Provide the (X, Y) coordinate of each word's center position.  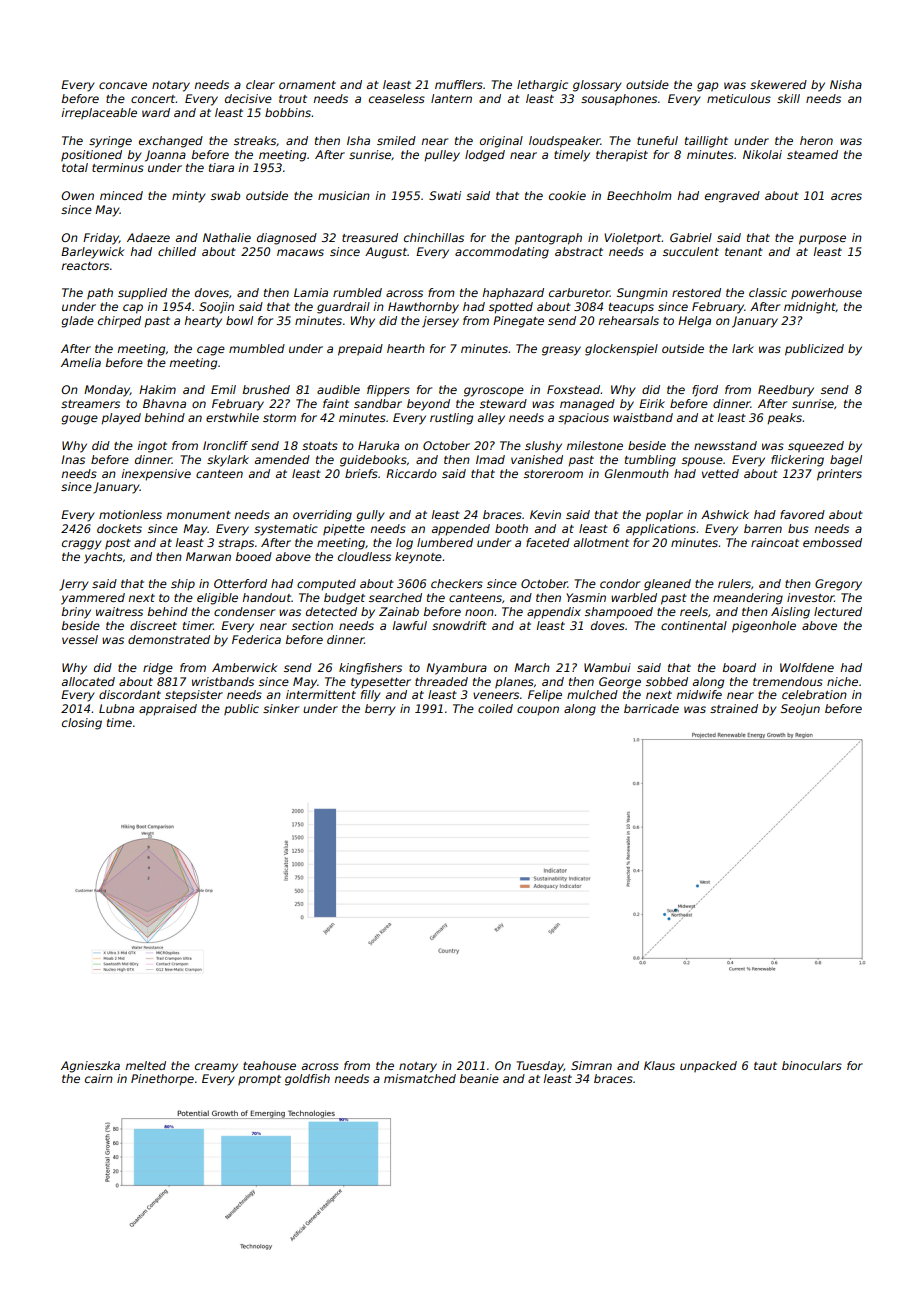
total (75, 167)
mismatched (420, 1078)
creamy (216, 1068)
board (739, 667)
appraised (168, 710)
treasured (370, 237)
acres (846, 196)
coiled (495, 708)
